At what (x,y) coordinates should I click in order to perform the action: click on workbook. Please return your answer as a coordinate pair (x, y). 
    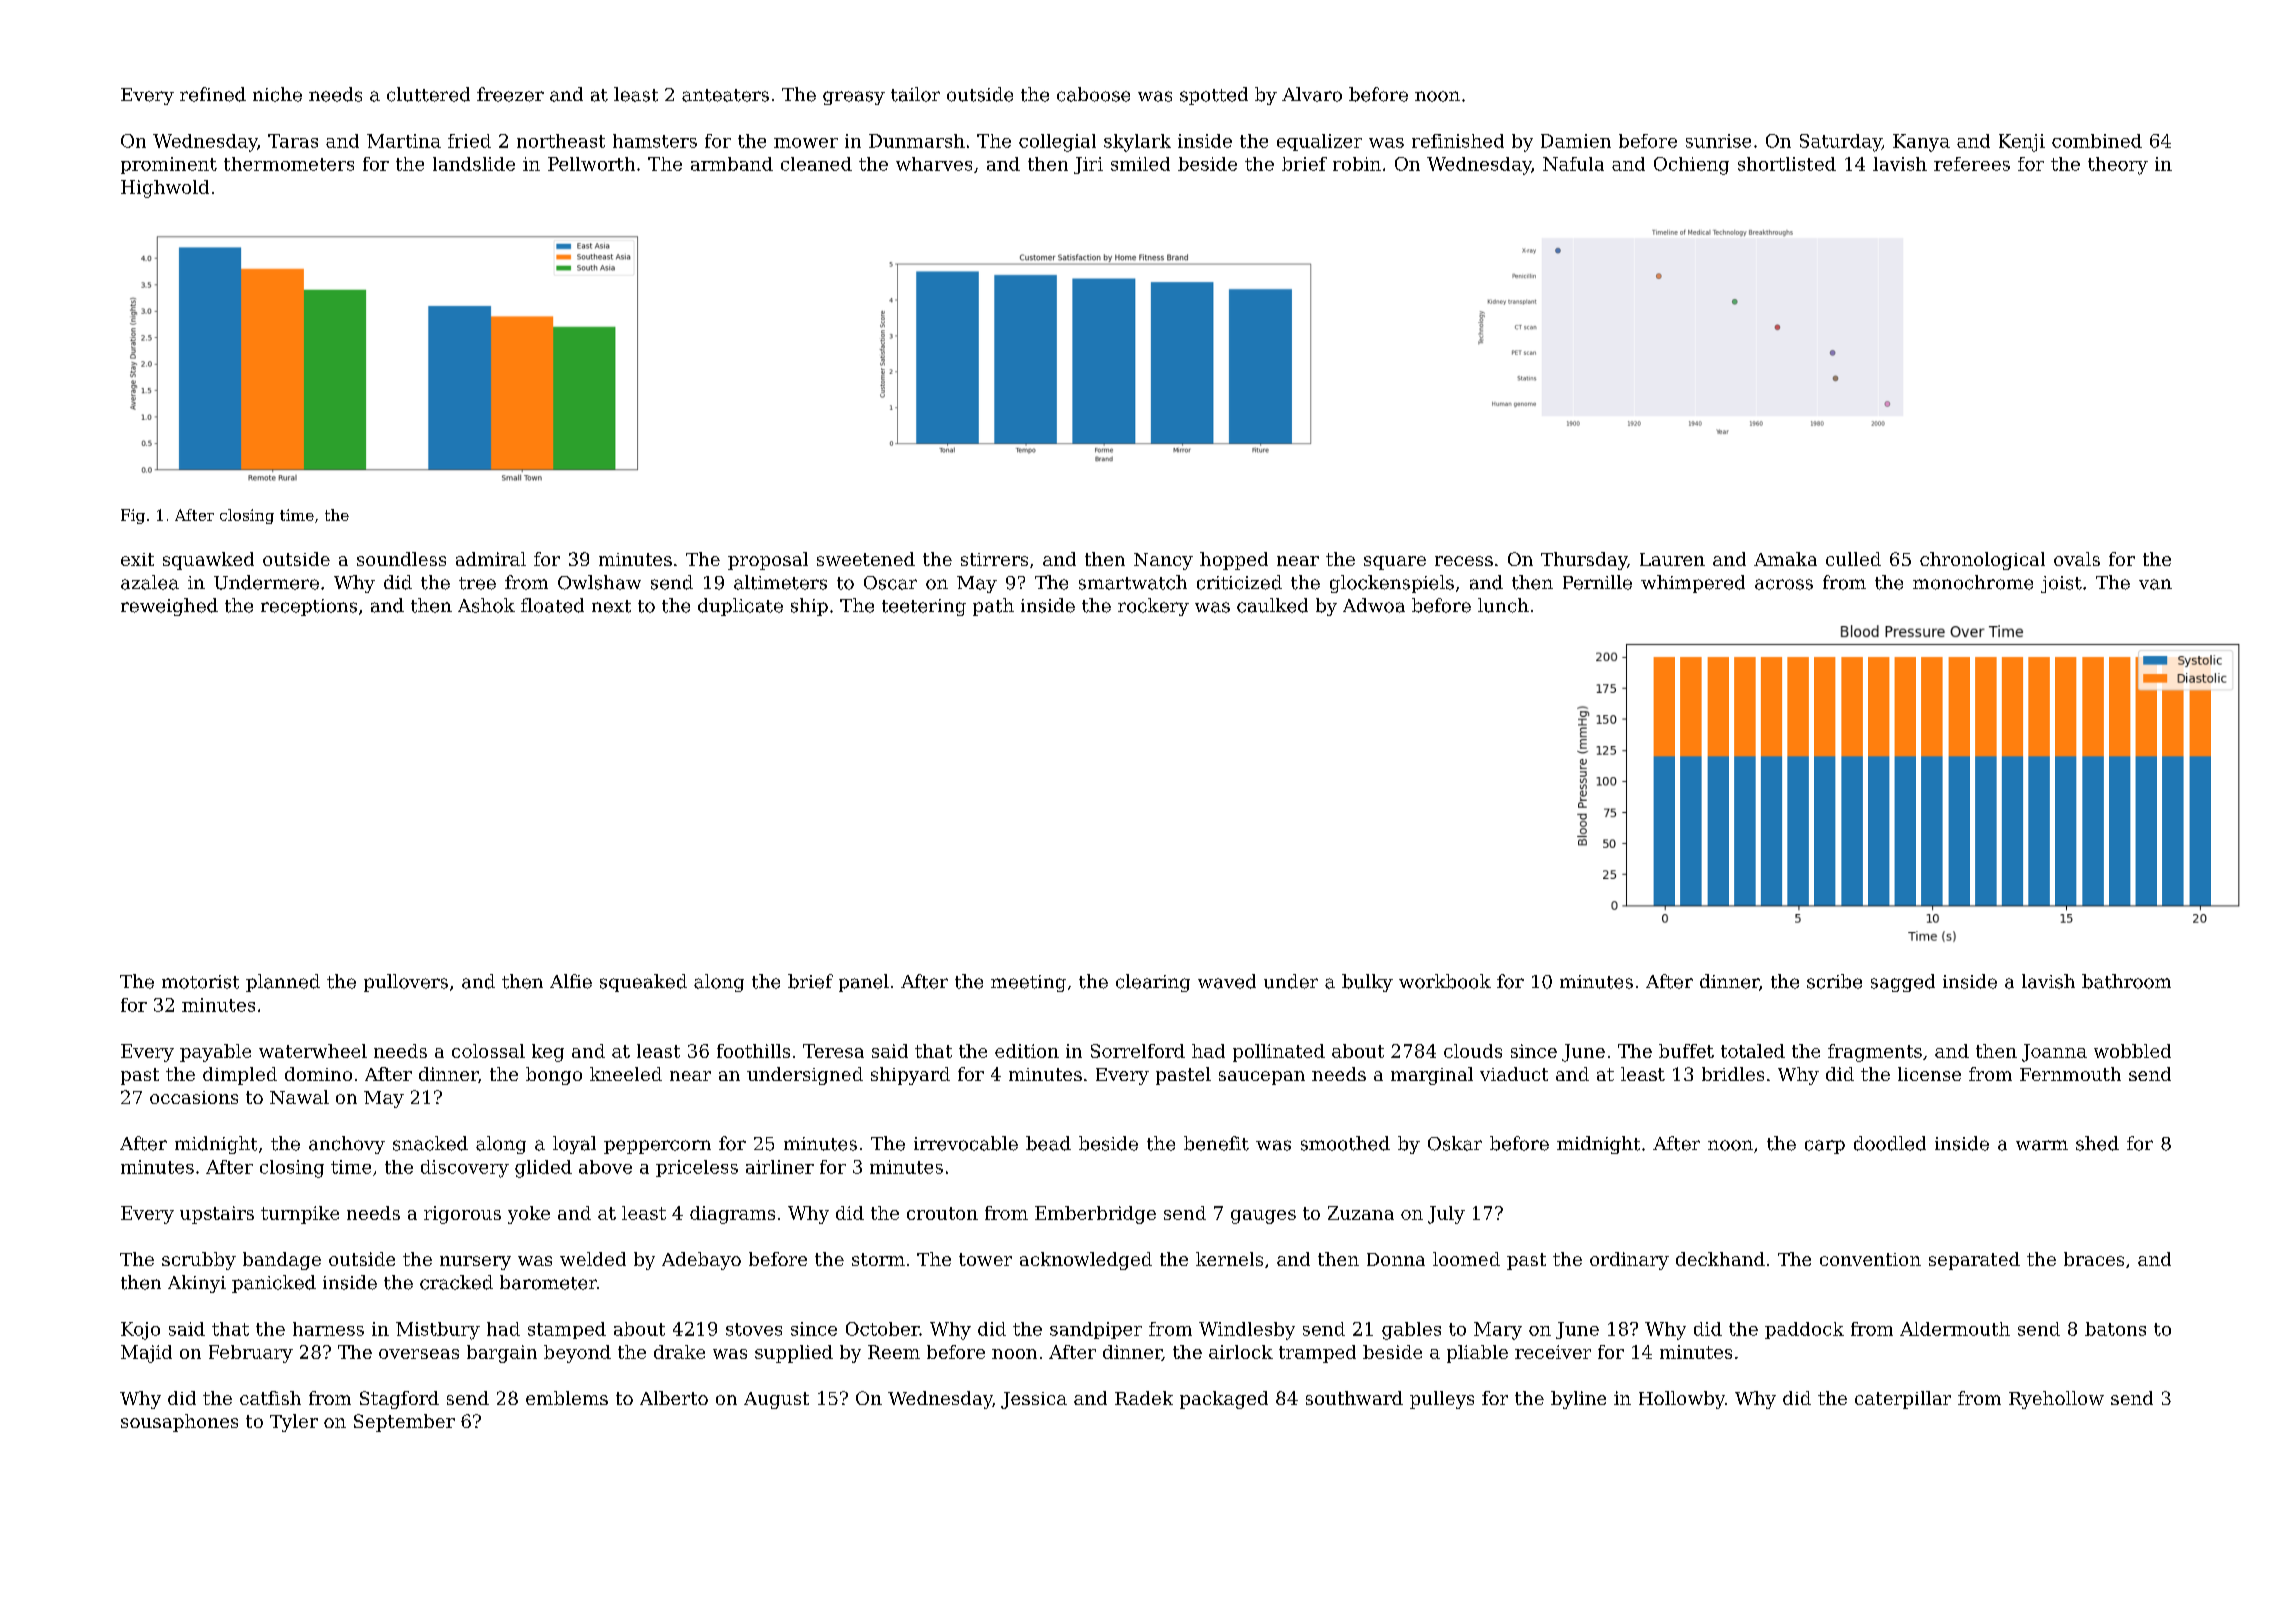
    Looking at the image, I should click on (1445, 981).
